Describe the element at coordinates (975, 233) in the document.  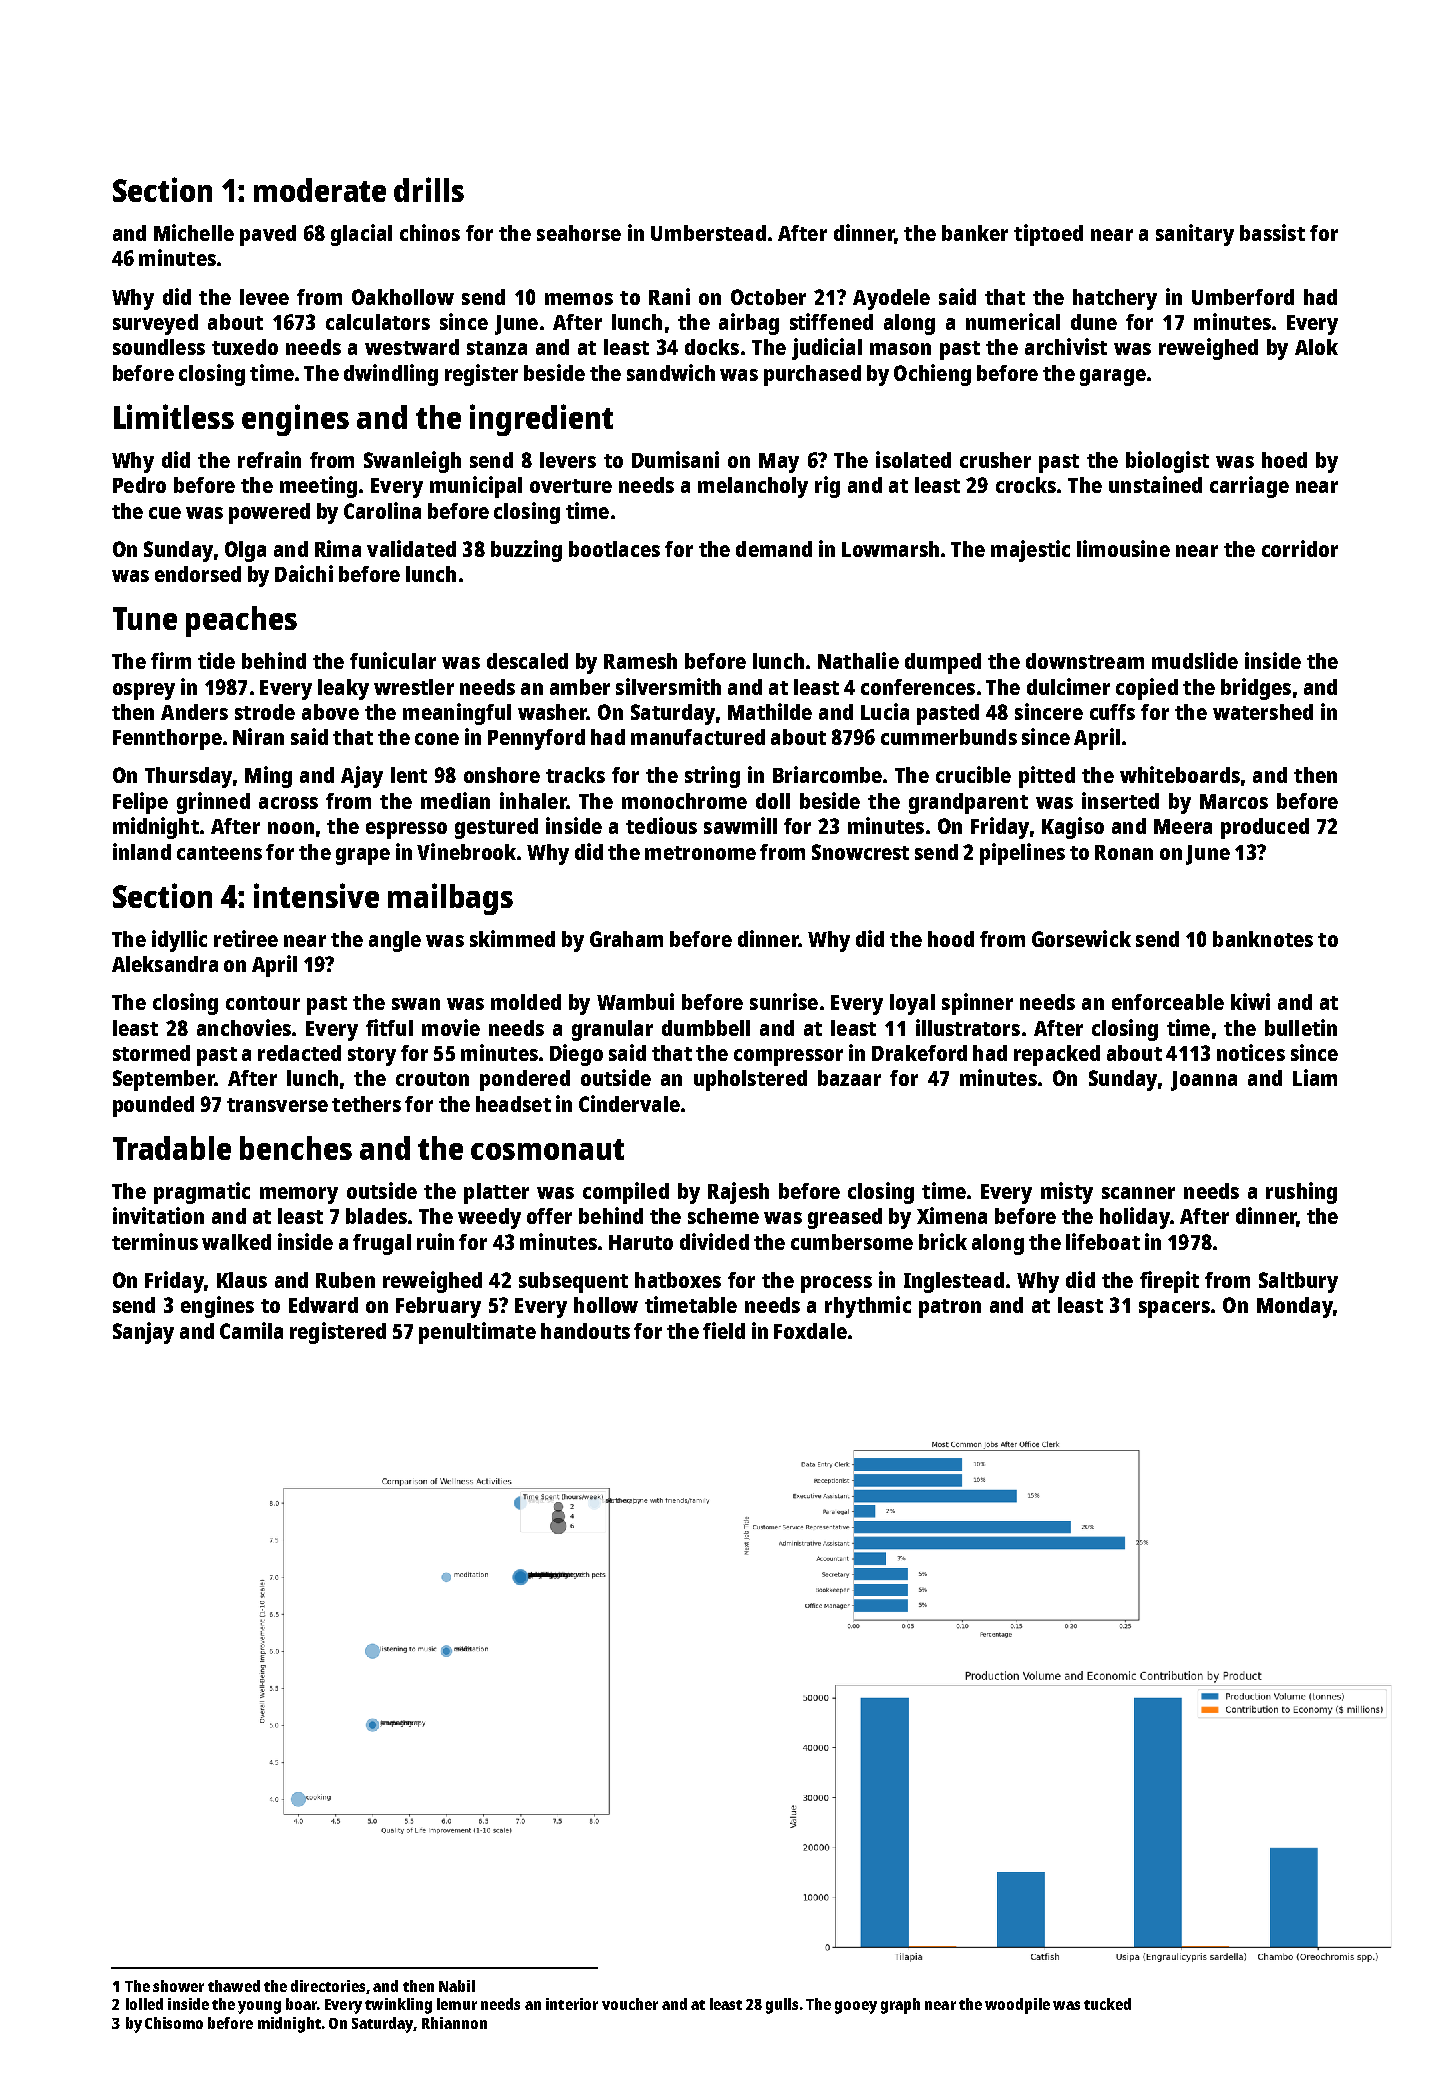
I see `banker` at that location.
